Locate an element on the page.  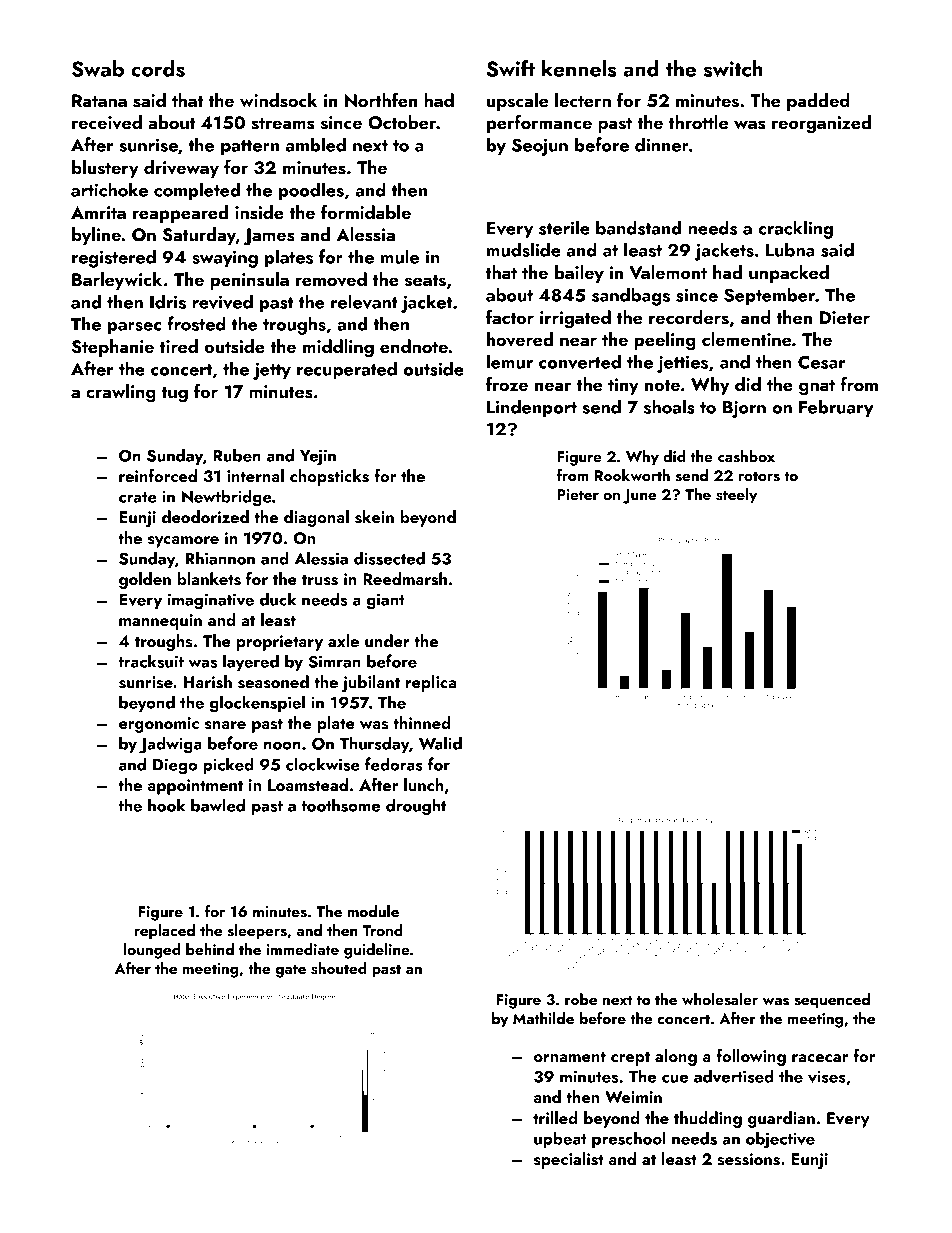
lunch is located at coordinates (423, 784).
